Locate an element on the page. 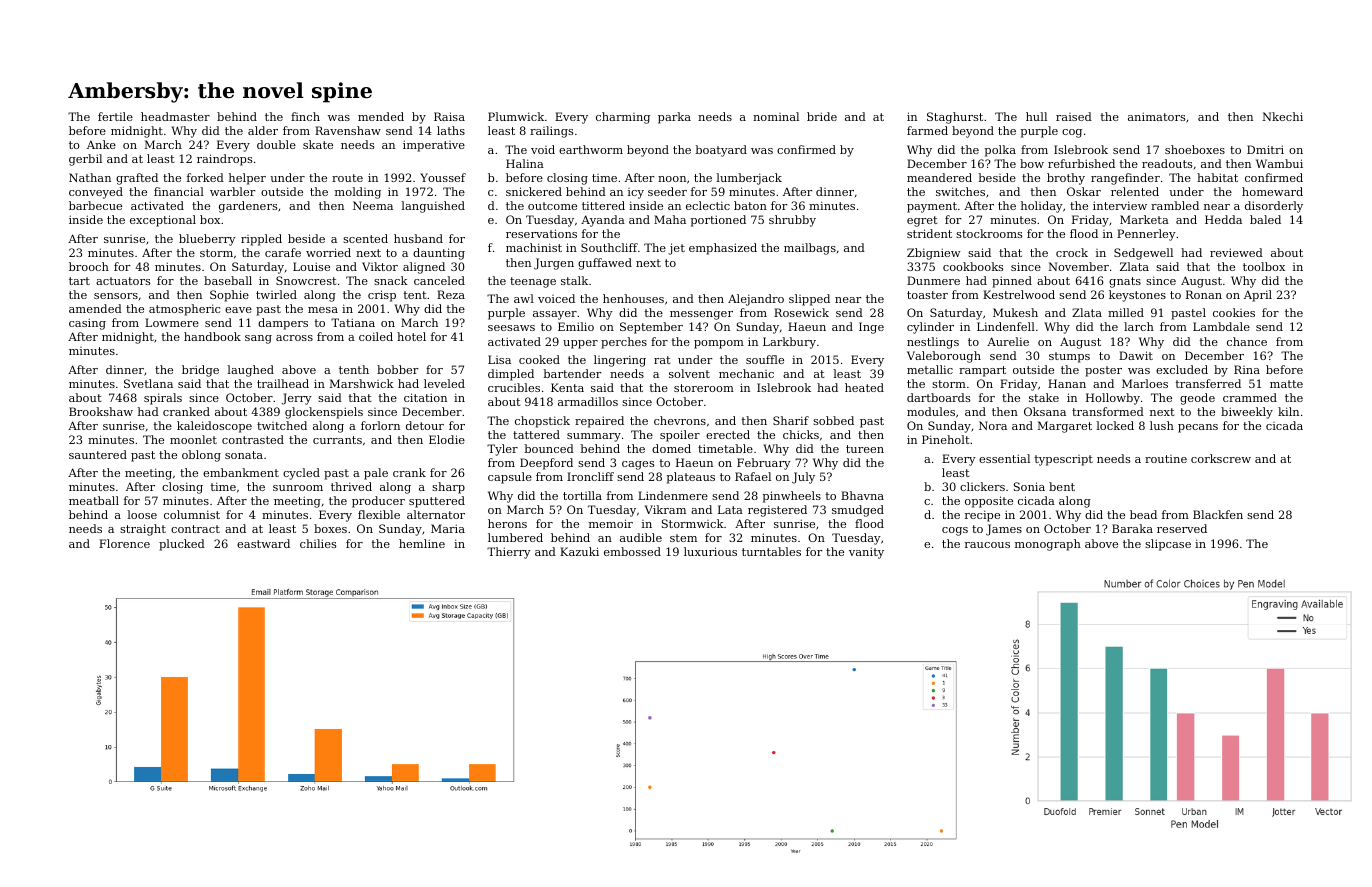 This document has height=887, width=1372. messenger is located at coordinates (701, 315).
